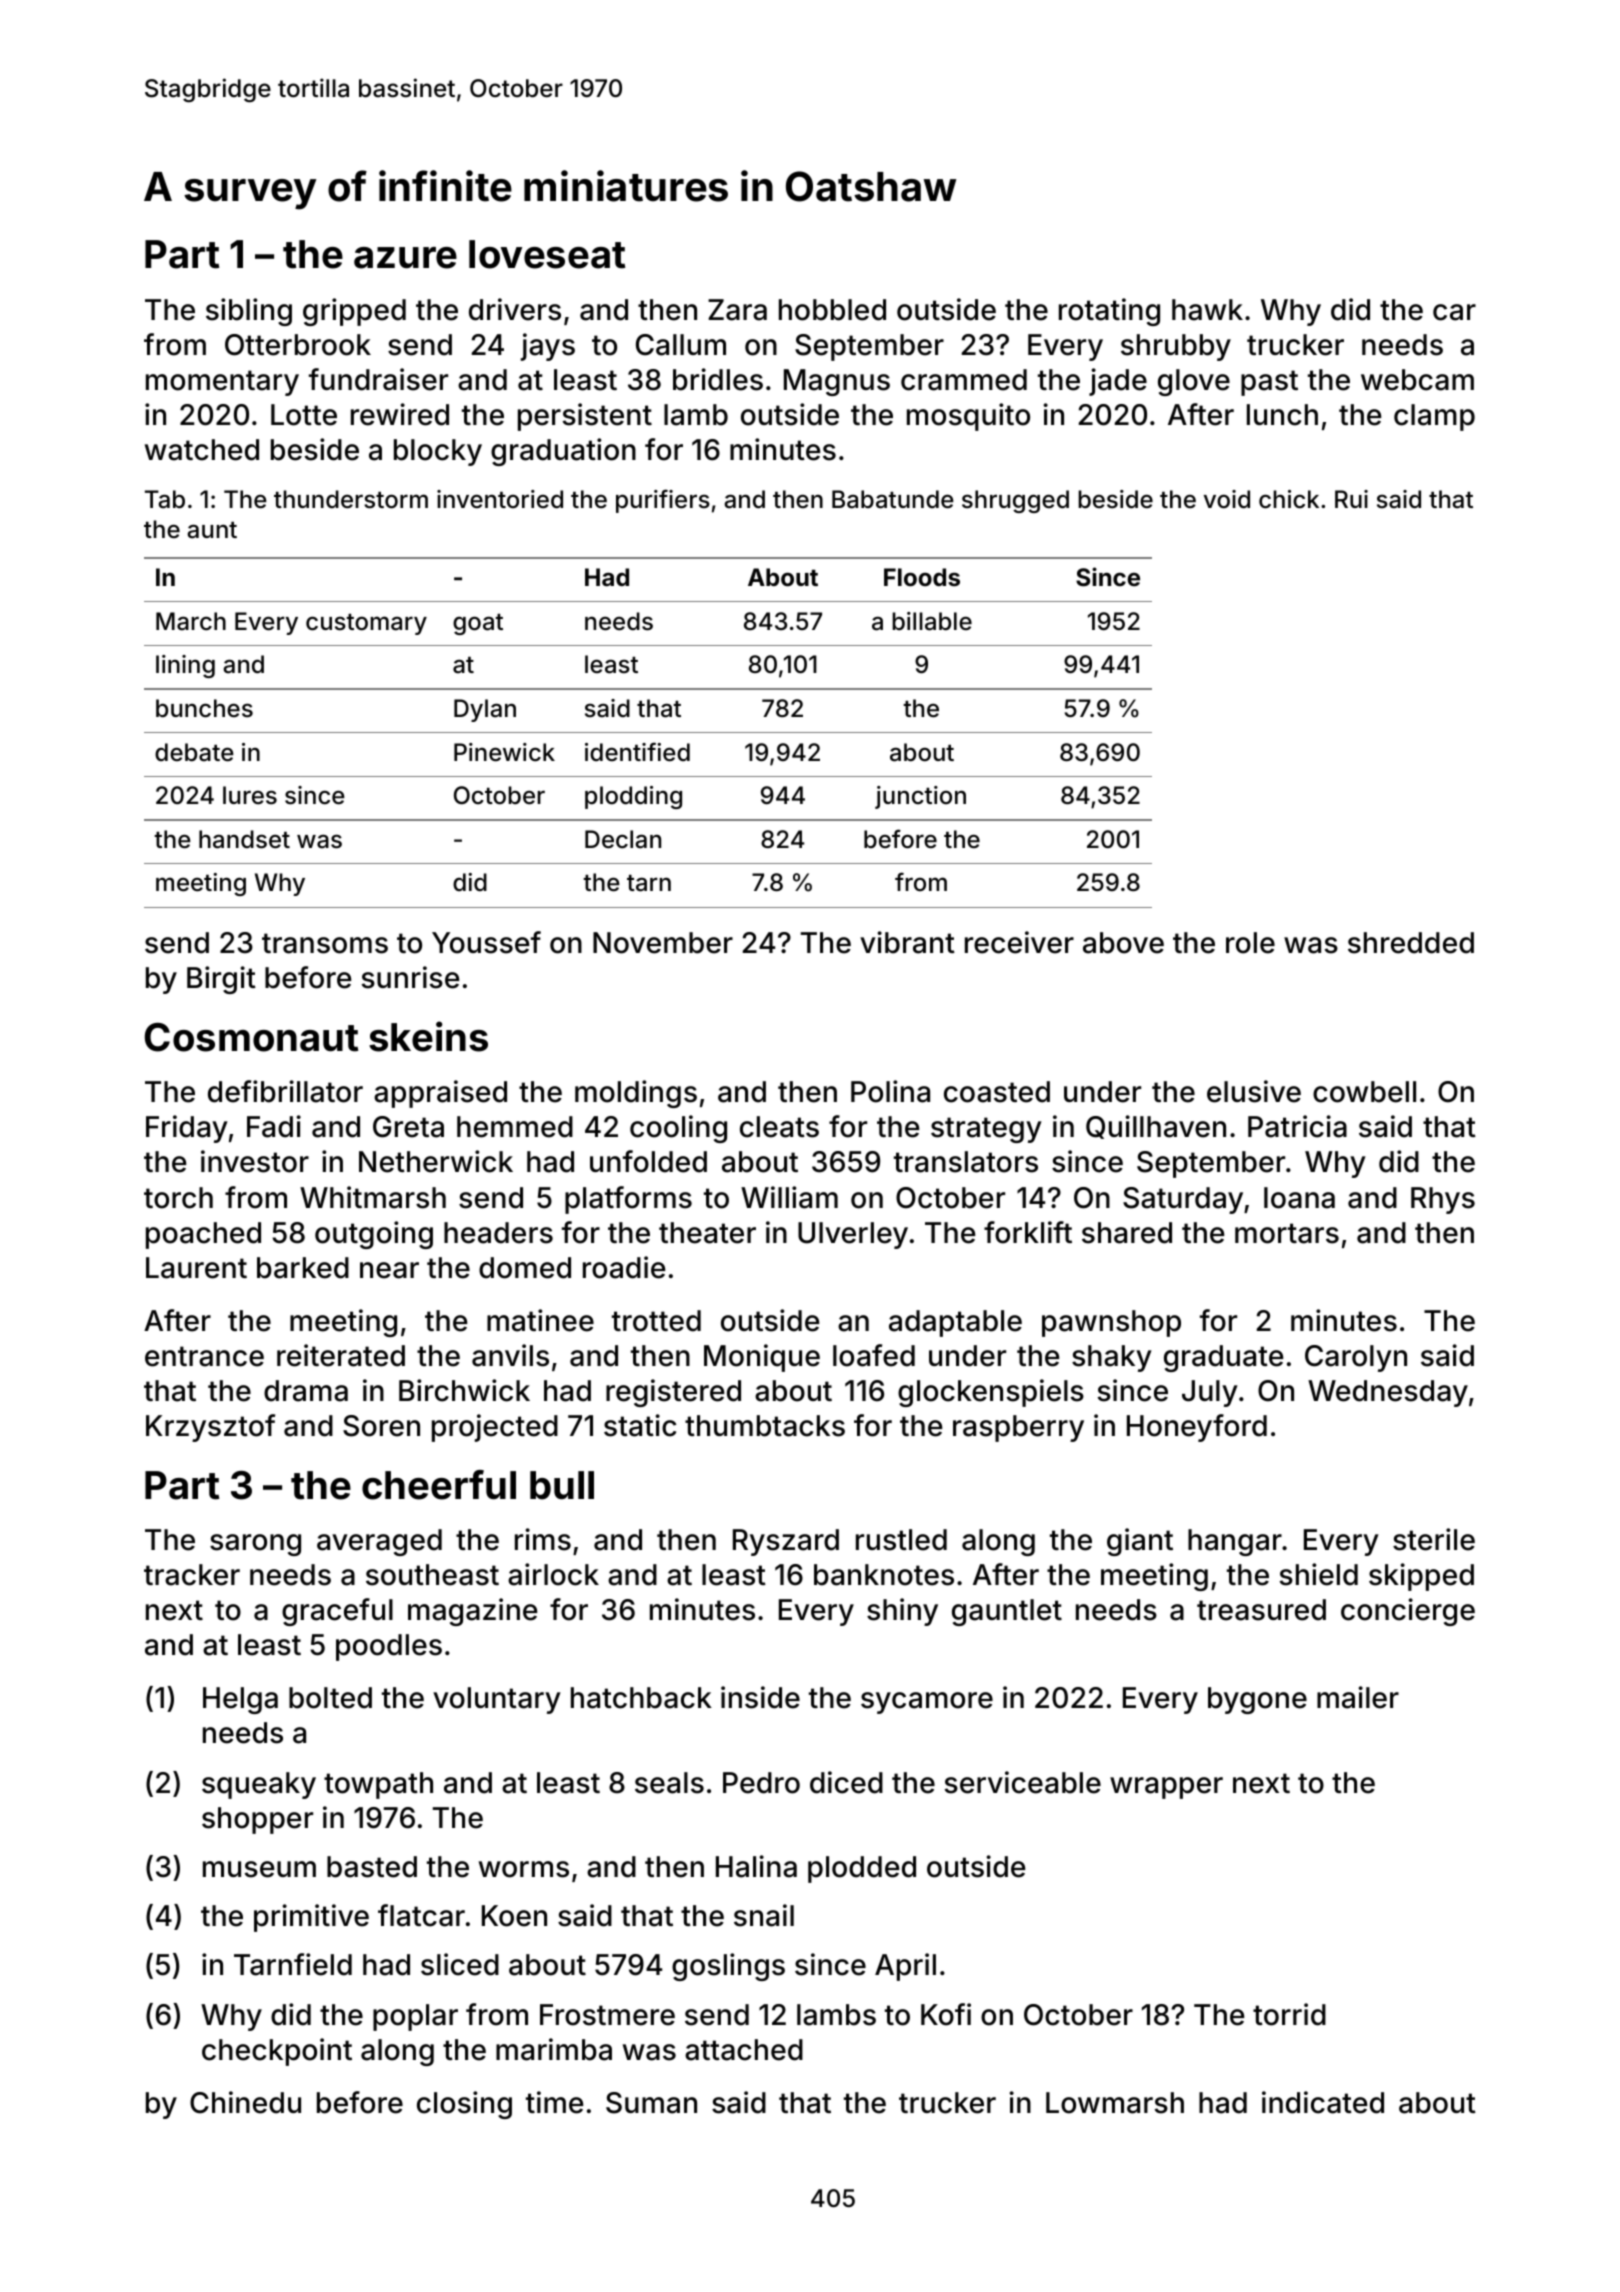 The height and width of the image is (2292, 1620). What do you see at coordinates (547, 254) in the image?
I see `loveseat` at bounding box center [547, 254].
